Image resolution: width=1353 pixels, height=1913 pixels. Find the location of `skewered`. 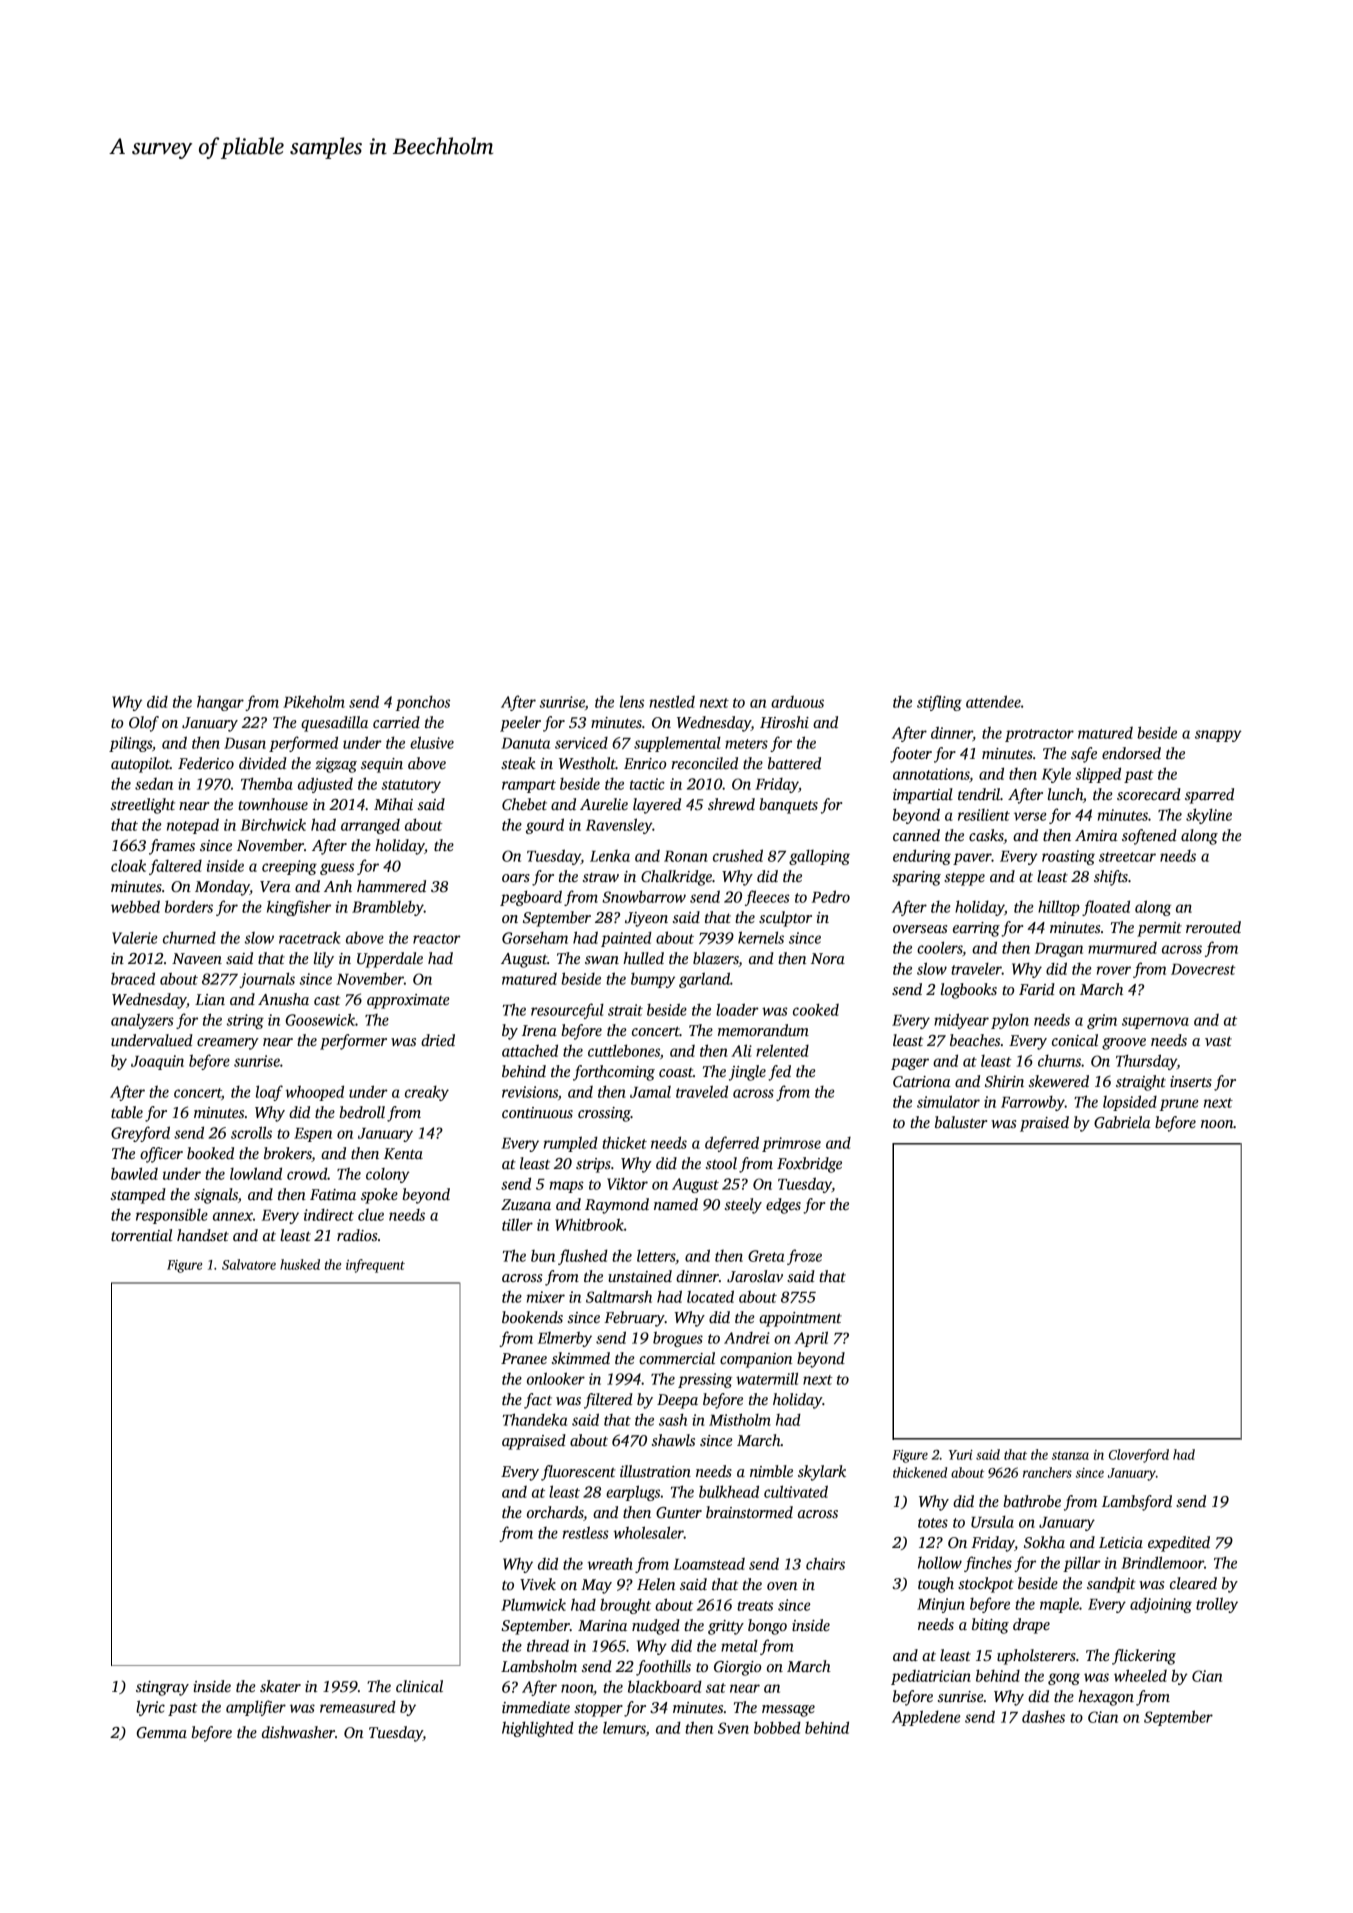

skewered is located at coordinates (1059, 1081).
